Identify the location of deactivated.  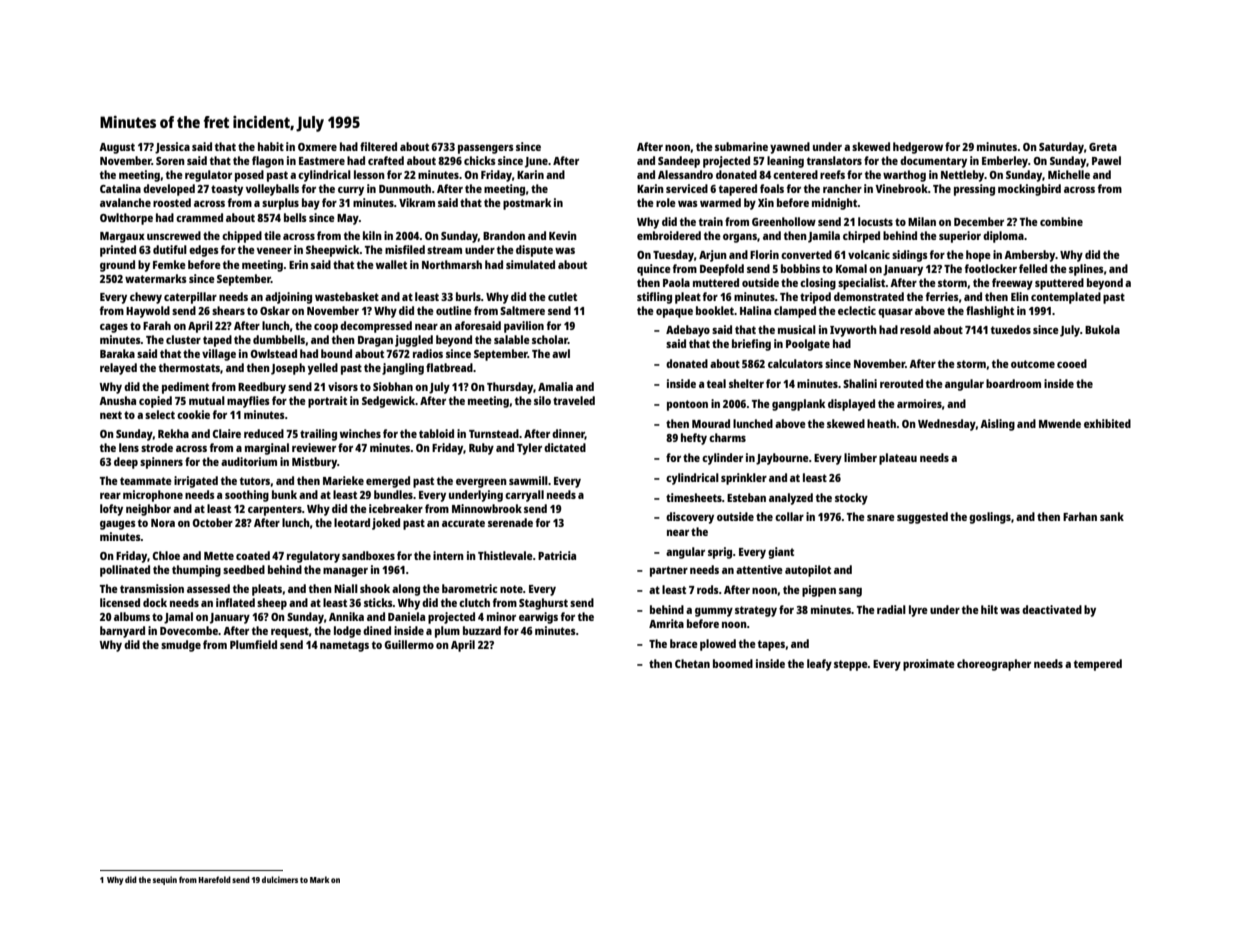
(1052, 609).
